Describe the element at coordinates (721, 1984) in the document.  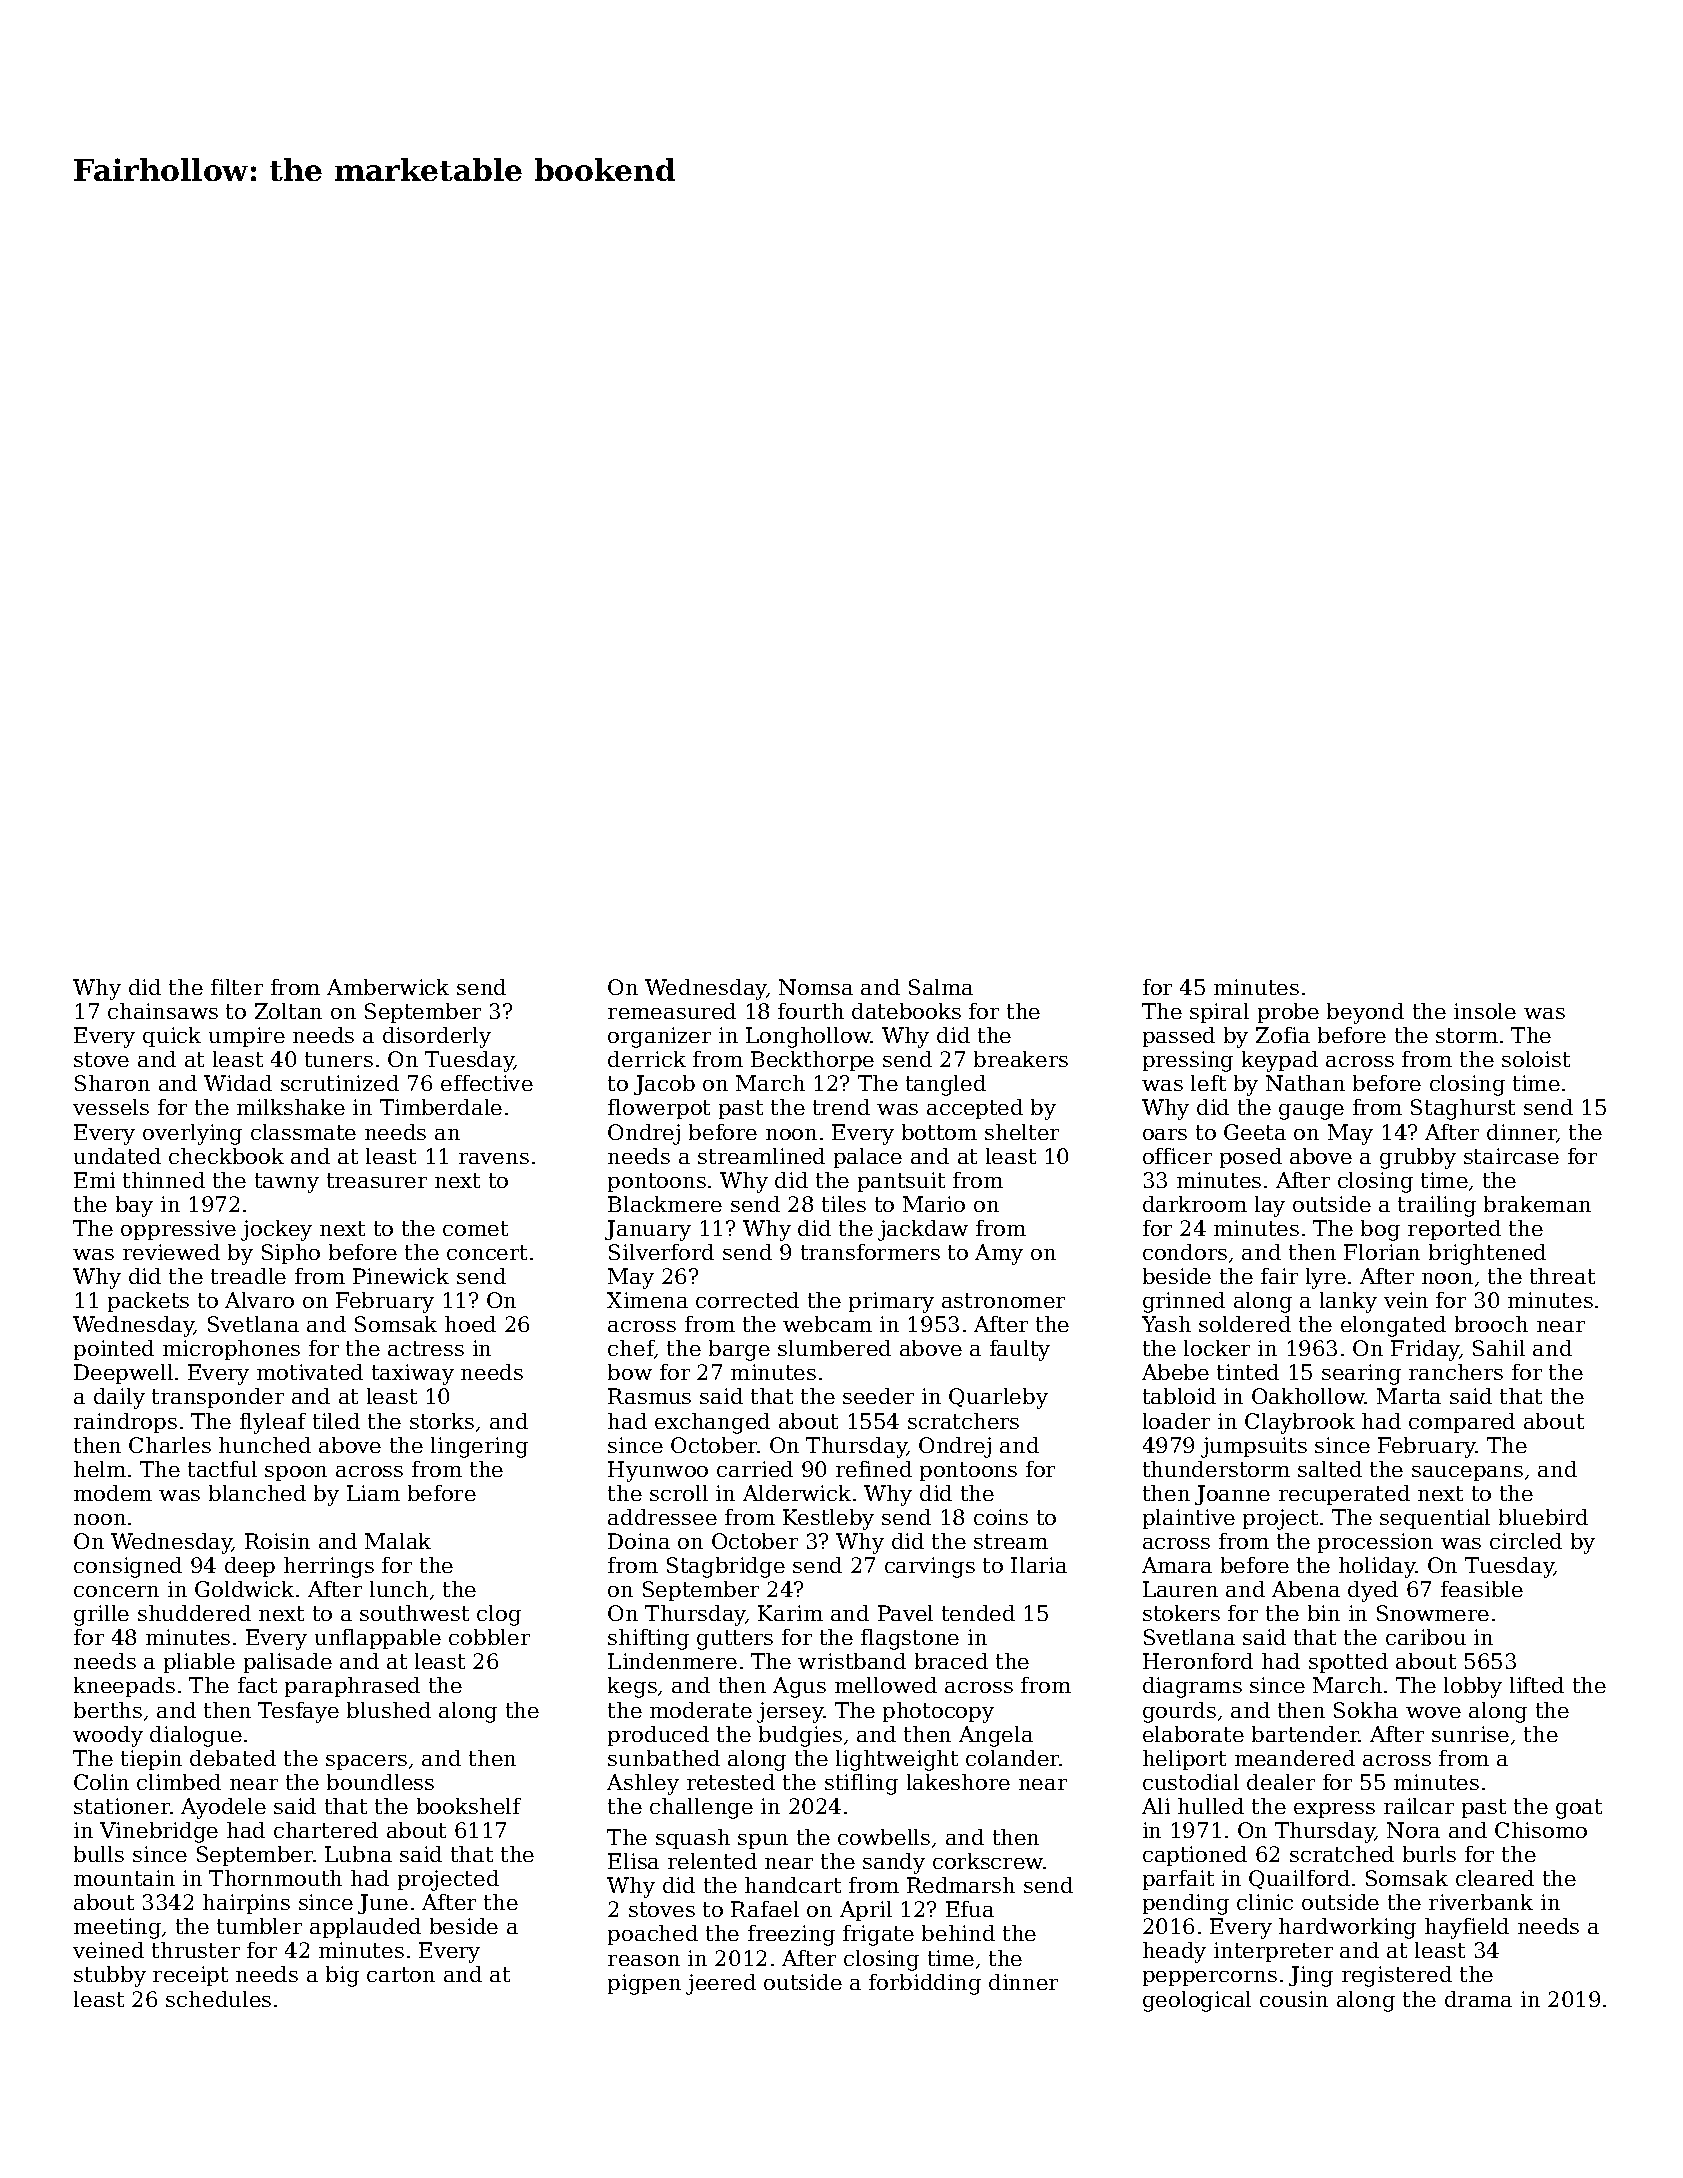
I see `jeered` at that location.
